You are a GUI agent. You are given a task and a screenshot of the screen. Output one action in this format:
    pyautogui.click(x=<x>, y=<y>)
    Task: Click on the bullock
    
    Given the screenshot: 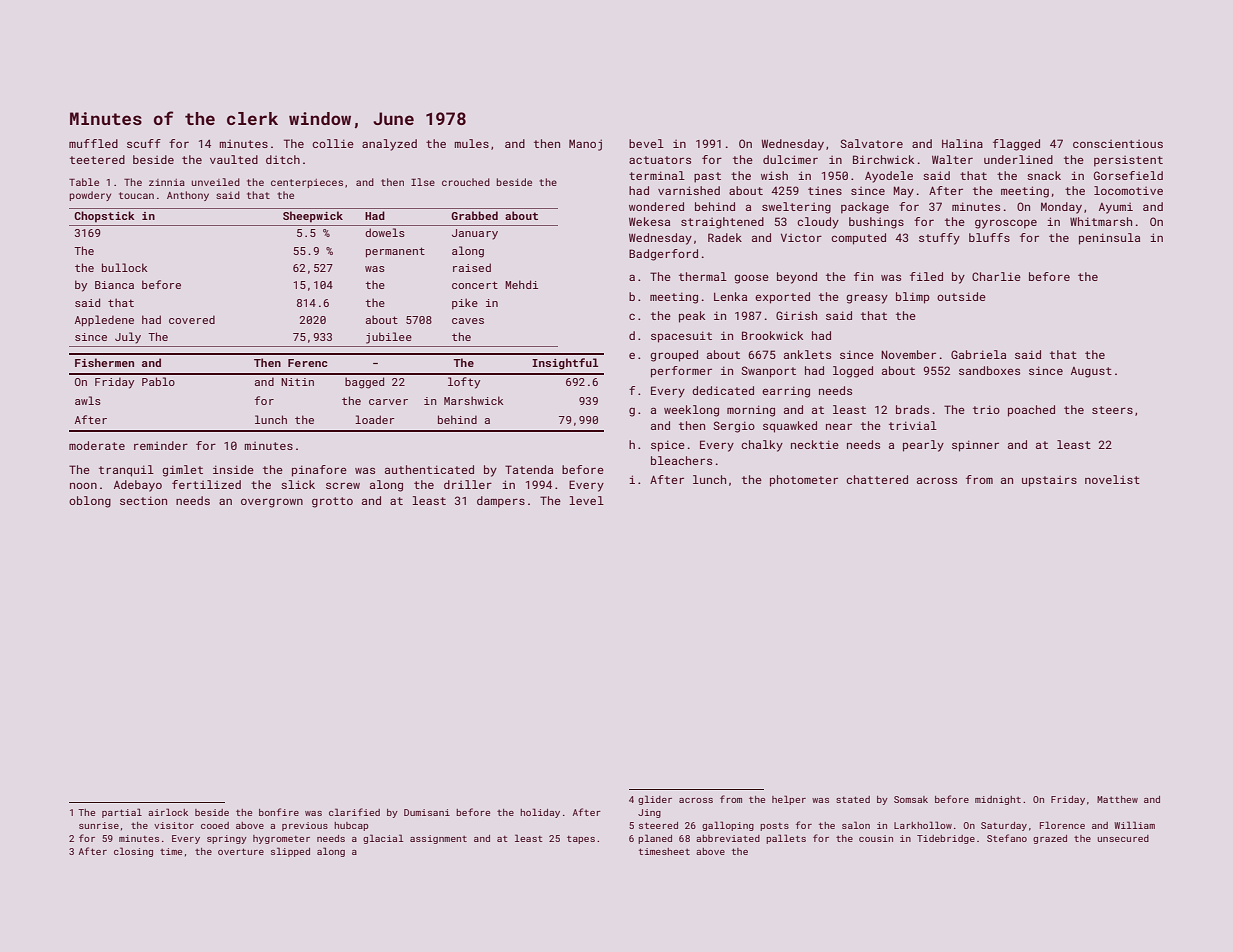 What is the action you would take?
    pyautogui.click(x=125, y=267)
